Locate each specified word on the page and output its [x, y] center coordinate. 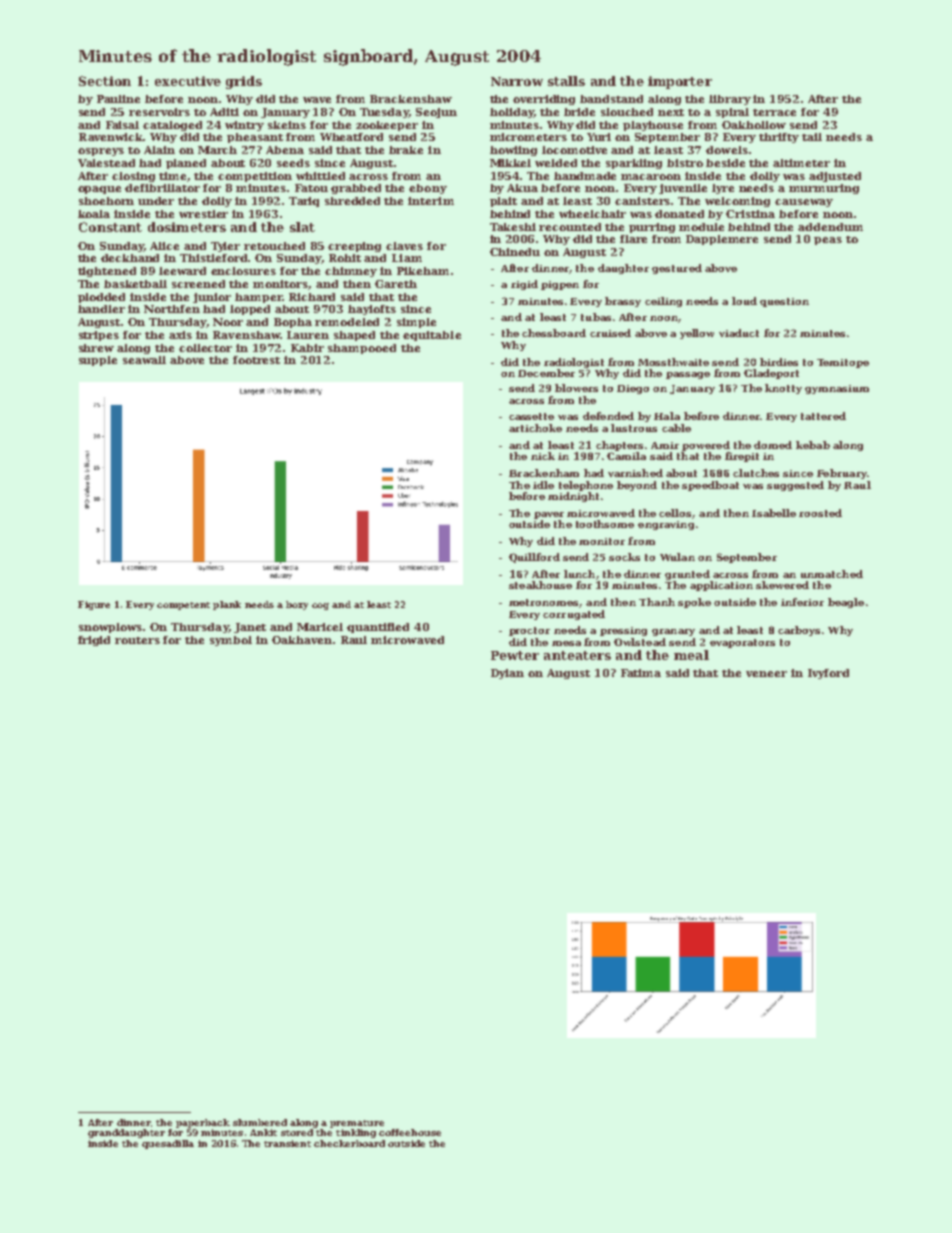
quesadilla [168, 1144]
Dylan [507, 674]
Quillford [534, 558]
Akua [522, 188]
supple [98, 361]
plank [227, 605]
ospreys [101, 152]
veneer [766, 674]
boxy [297, 605]
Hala [667, 416]
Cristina [750, 214]
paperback [203, 1123]
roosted [820, 513]
